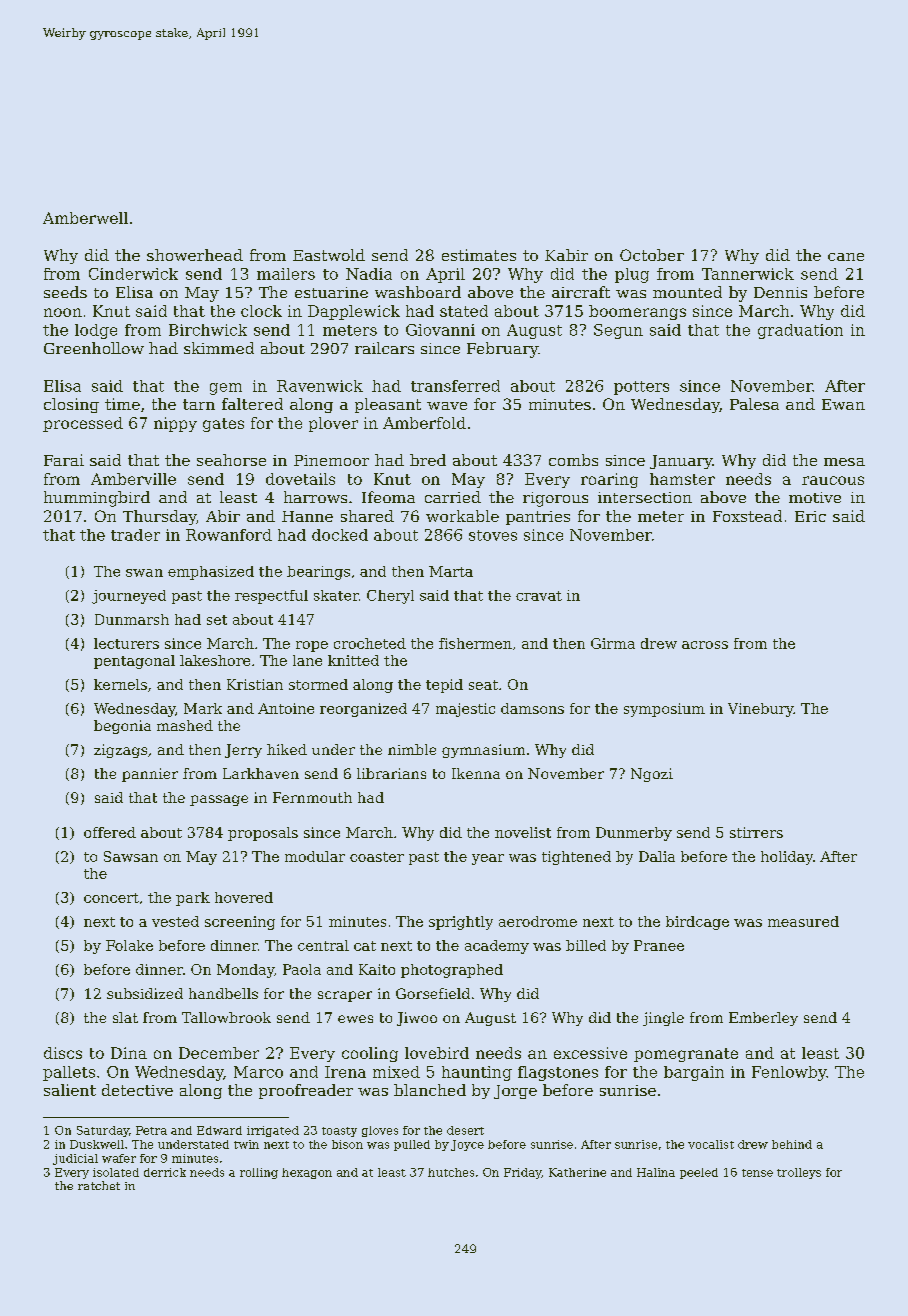 This screenshot has height=1316, width=908. What do you see at coordinates (208, 330) in the screenshot?
I see `Birchwick` at bounding box center [208, 330].
